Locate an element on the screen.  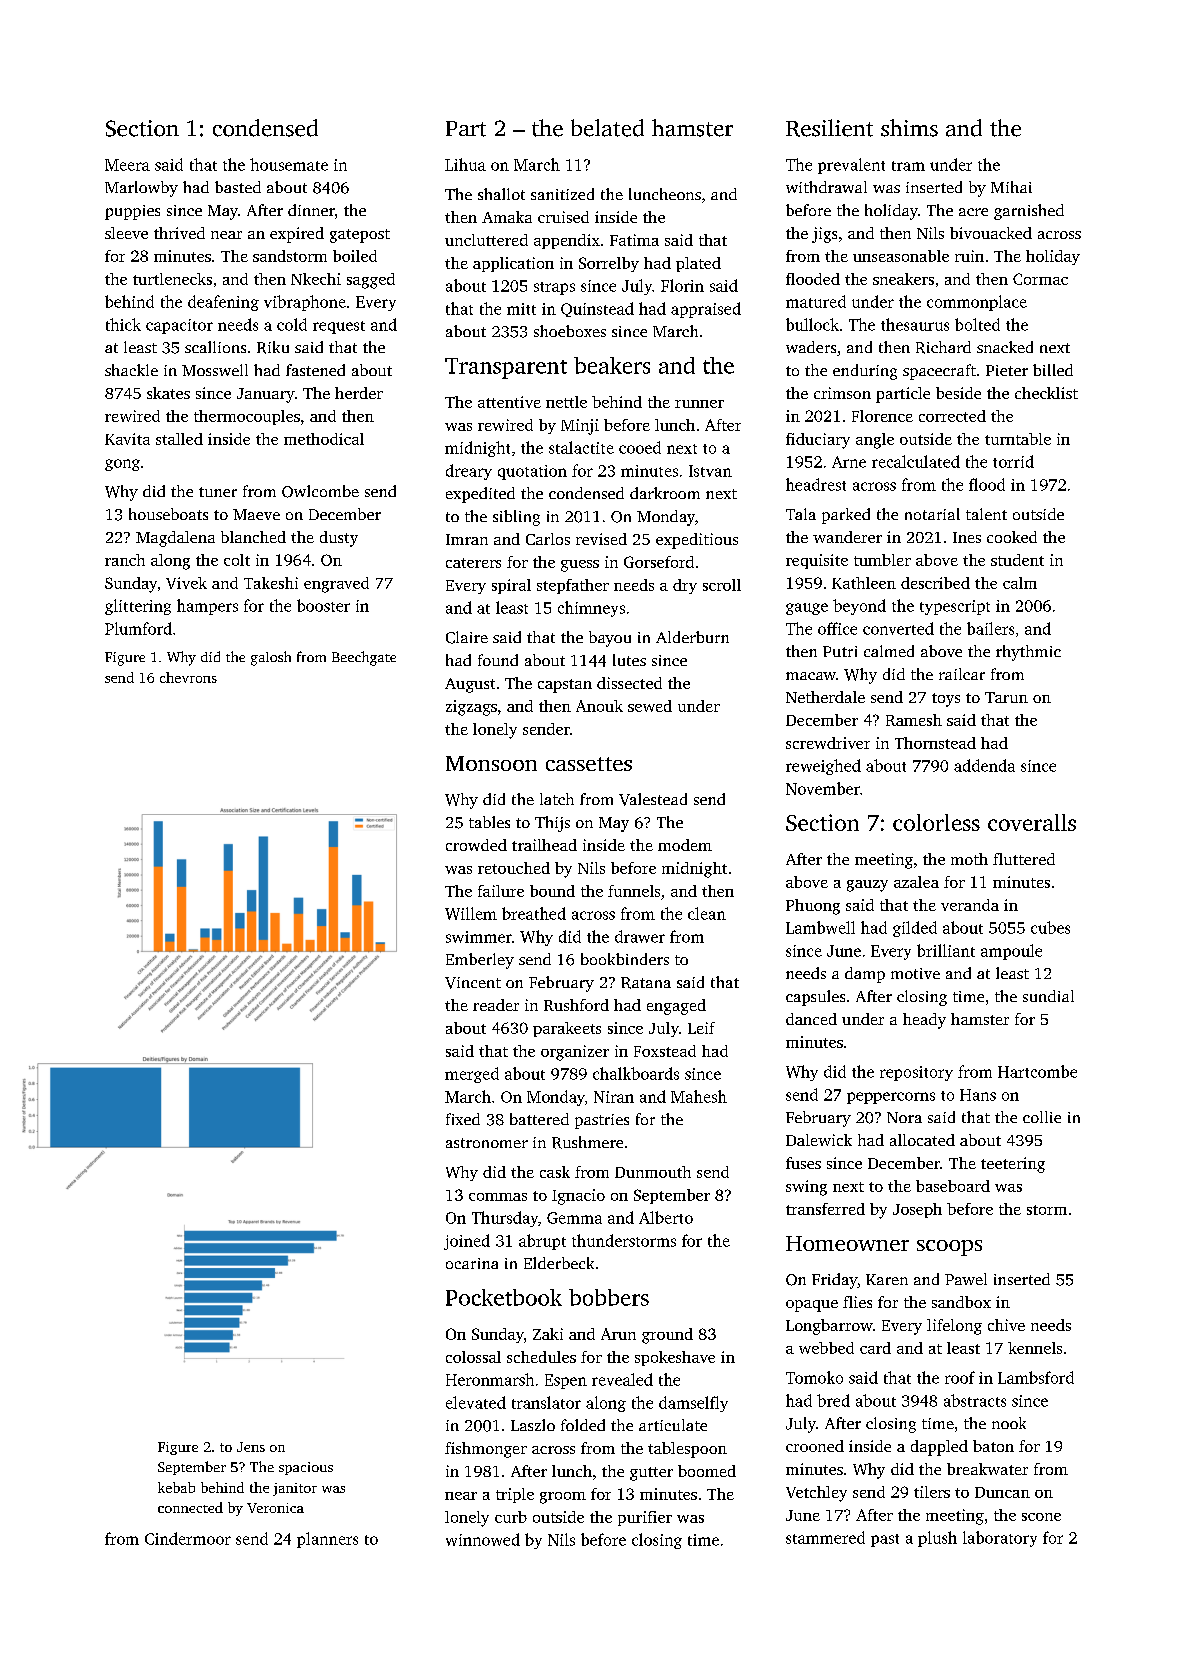
Lambwell is located at coordinates (820, 927).
